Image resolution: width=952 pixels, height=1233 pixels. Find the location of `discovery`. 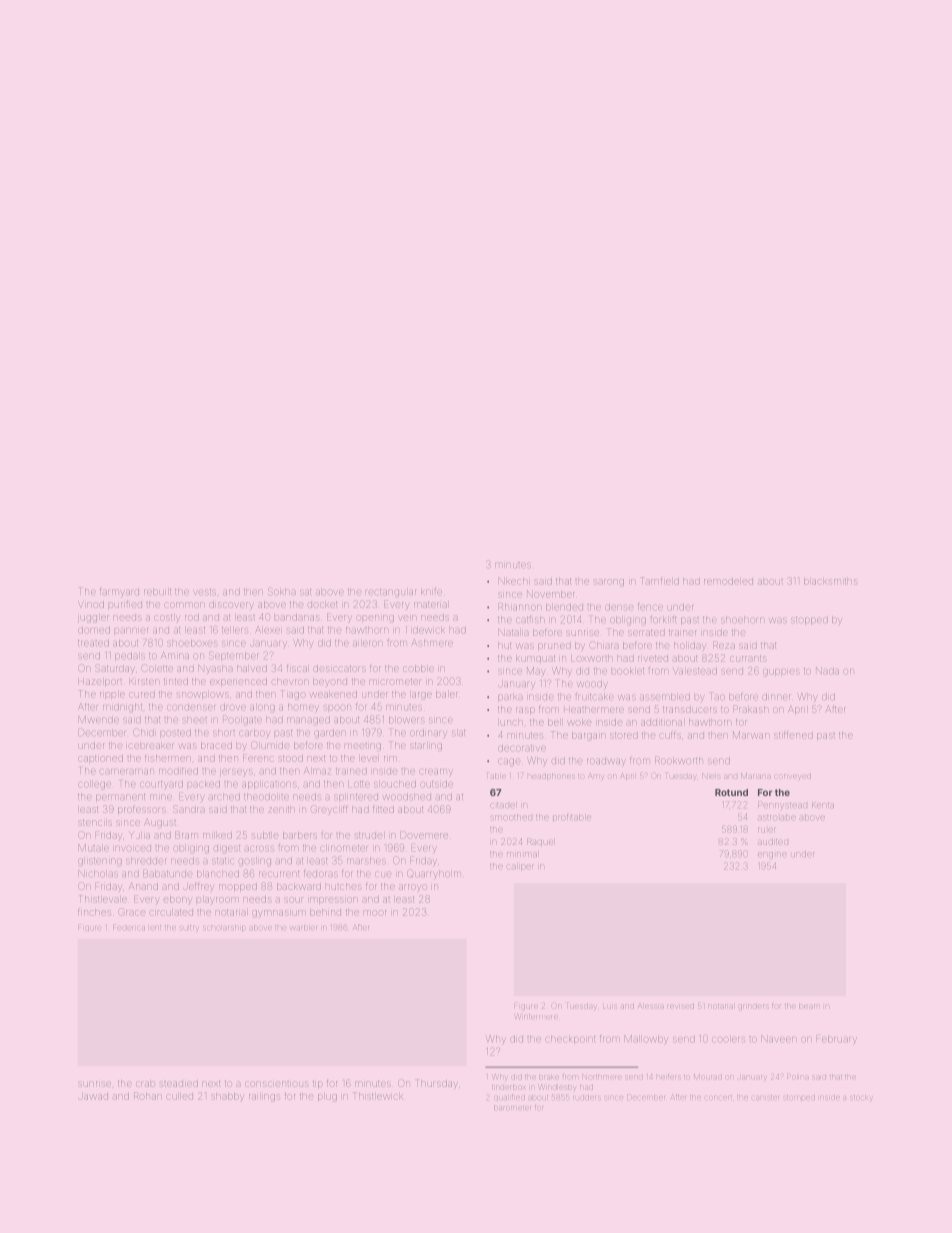

discovery is located at coordinates (231, 605).
